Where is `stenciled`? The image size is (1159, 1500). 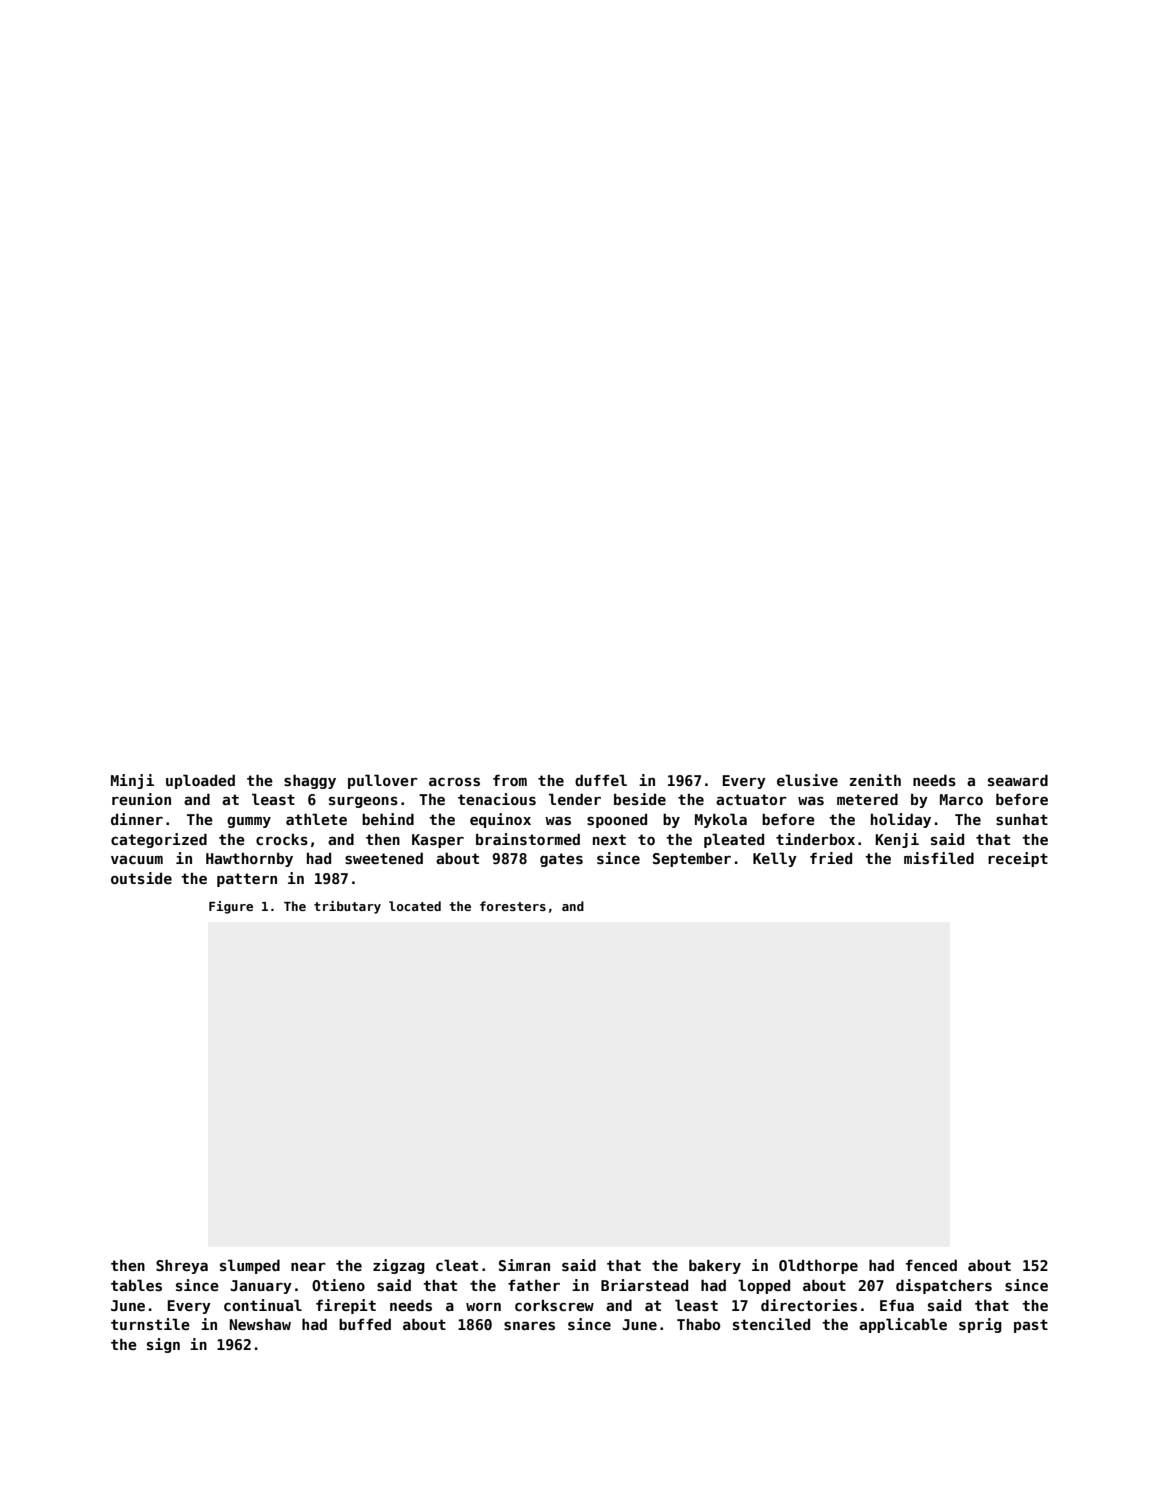
stenciled is located at coordinates (771, 1324).
